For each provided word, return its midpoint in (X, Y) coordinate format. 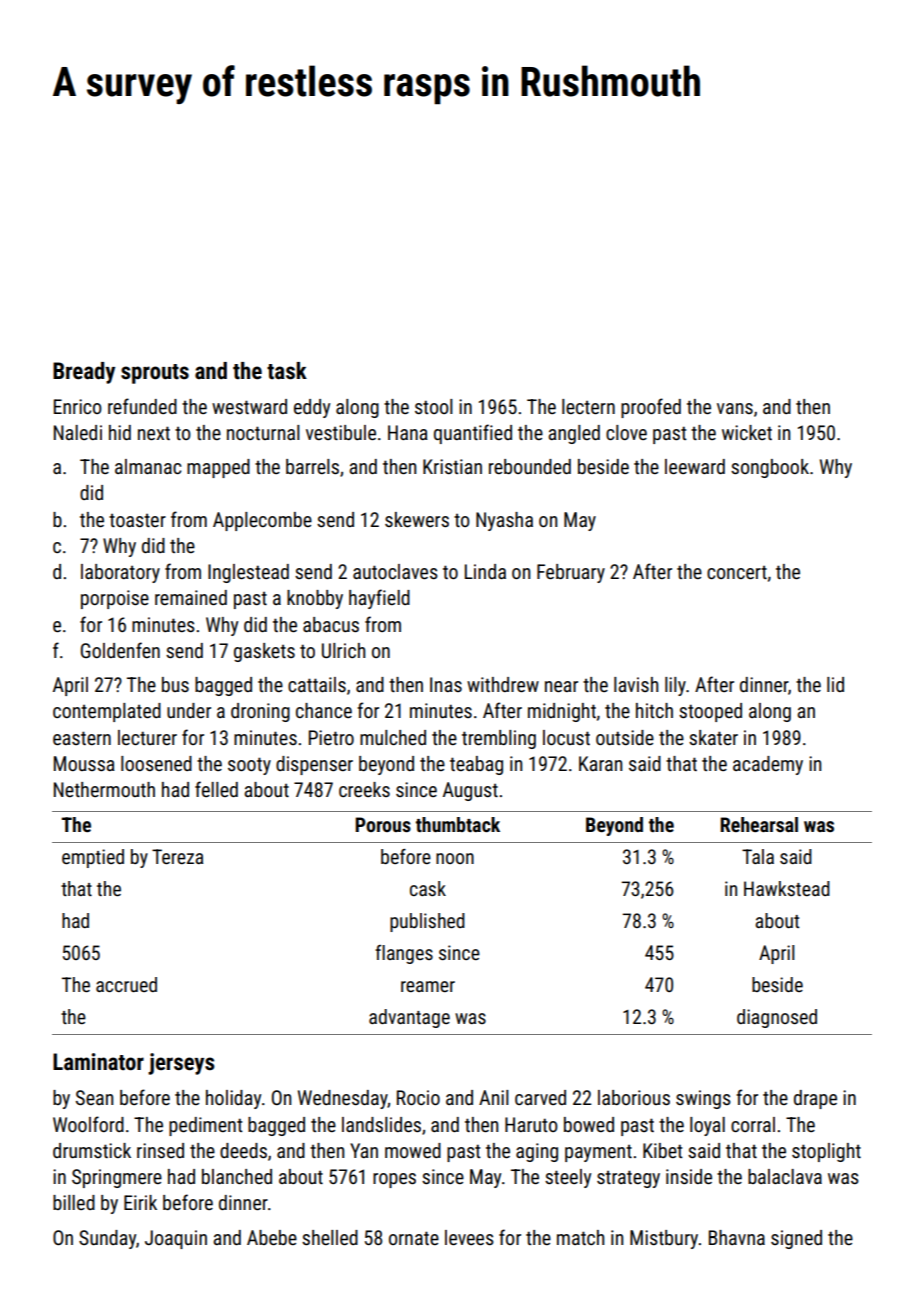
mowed (413, 1150)
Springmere (117, 1178)
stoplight (826, 1152)
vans (735, 408)
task (287, 371)
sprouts (155, 374)
